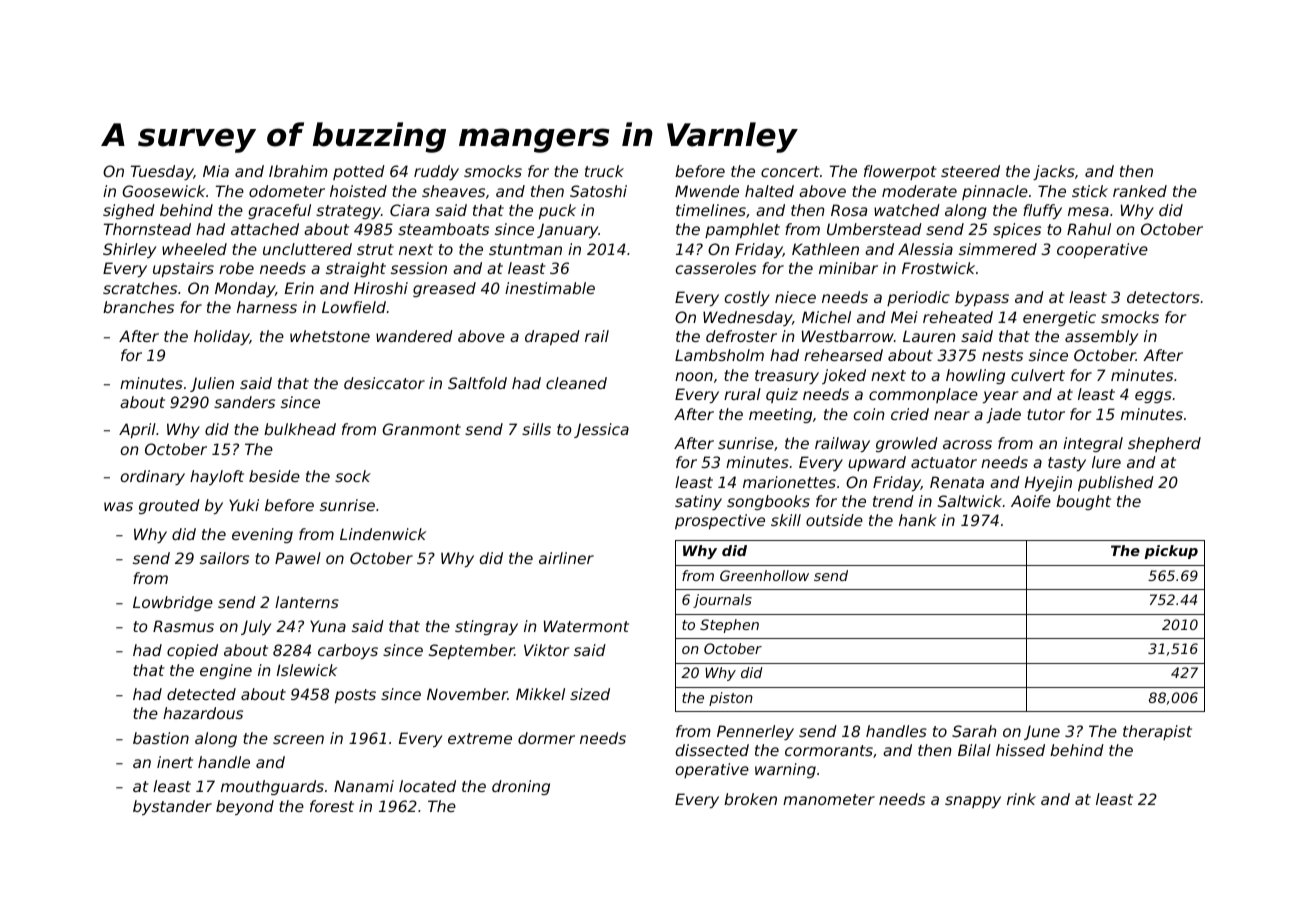  I want to click on Mia, so click(216, 171).
